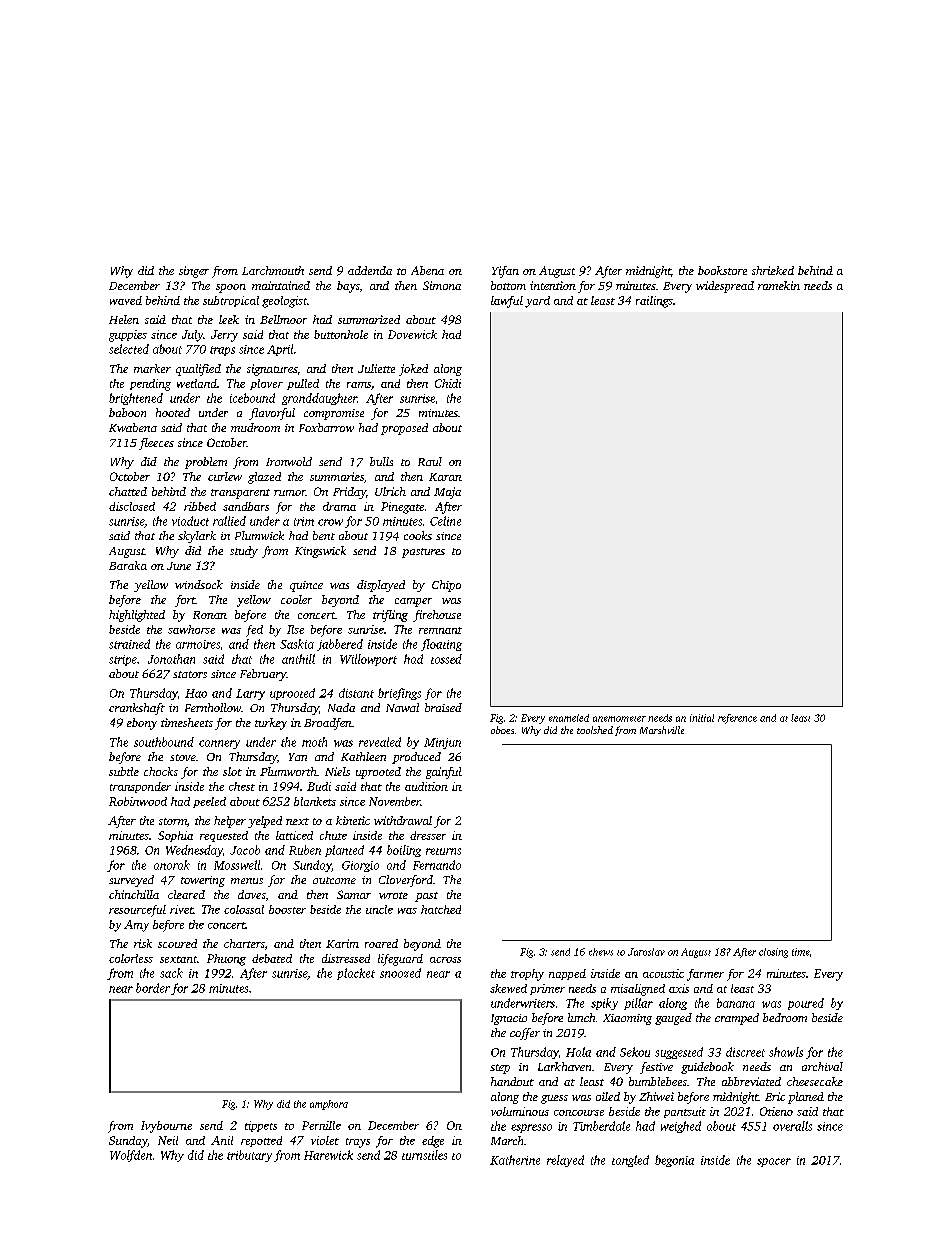 The width and height of the image is (952, 1233). What do you see at coordinates (164, 742) in the image?
I see `southbound` at bounding box center [164, 742].
